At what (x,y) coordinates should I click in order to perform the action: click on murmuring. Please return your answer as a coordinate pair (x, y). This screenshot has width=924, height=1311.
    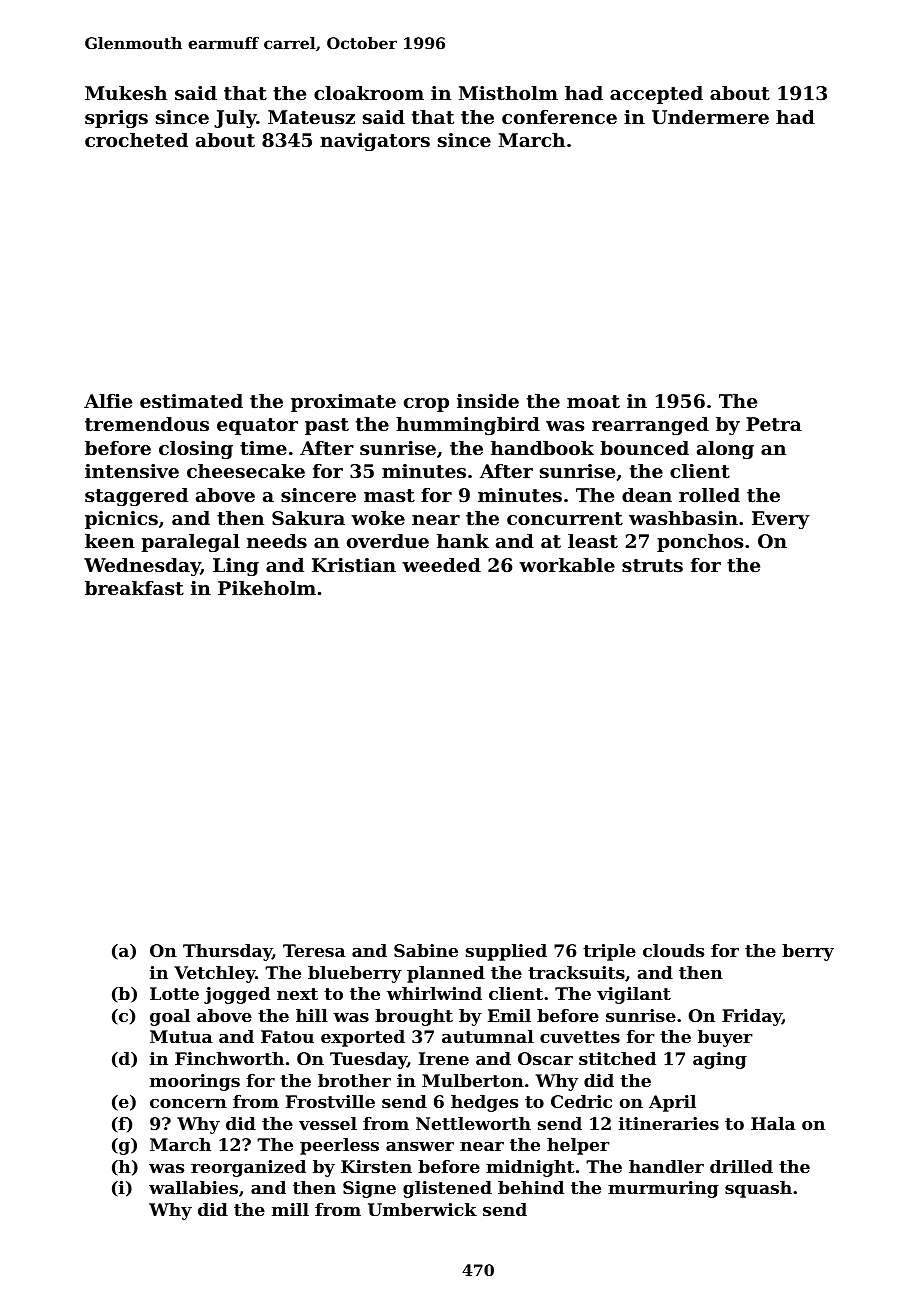
    Looking at the image, I should click on (663, 1189).
